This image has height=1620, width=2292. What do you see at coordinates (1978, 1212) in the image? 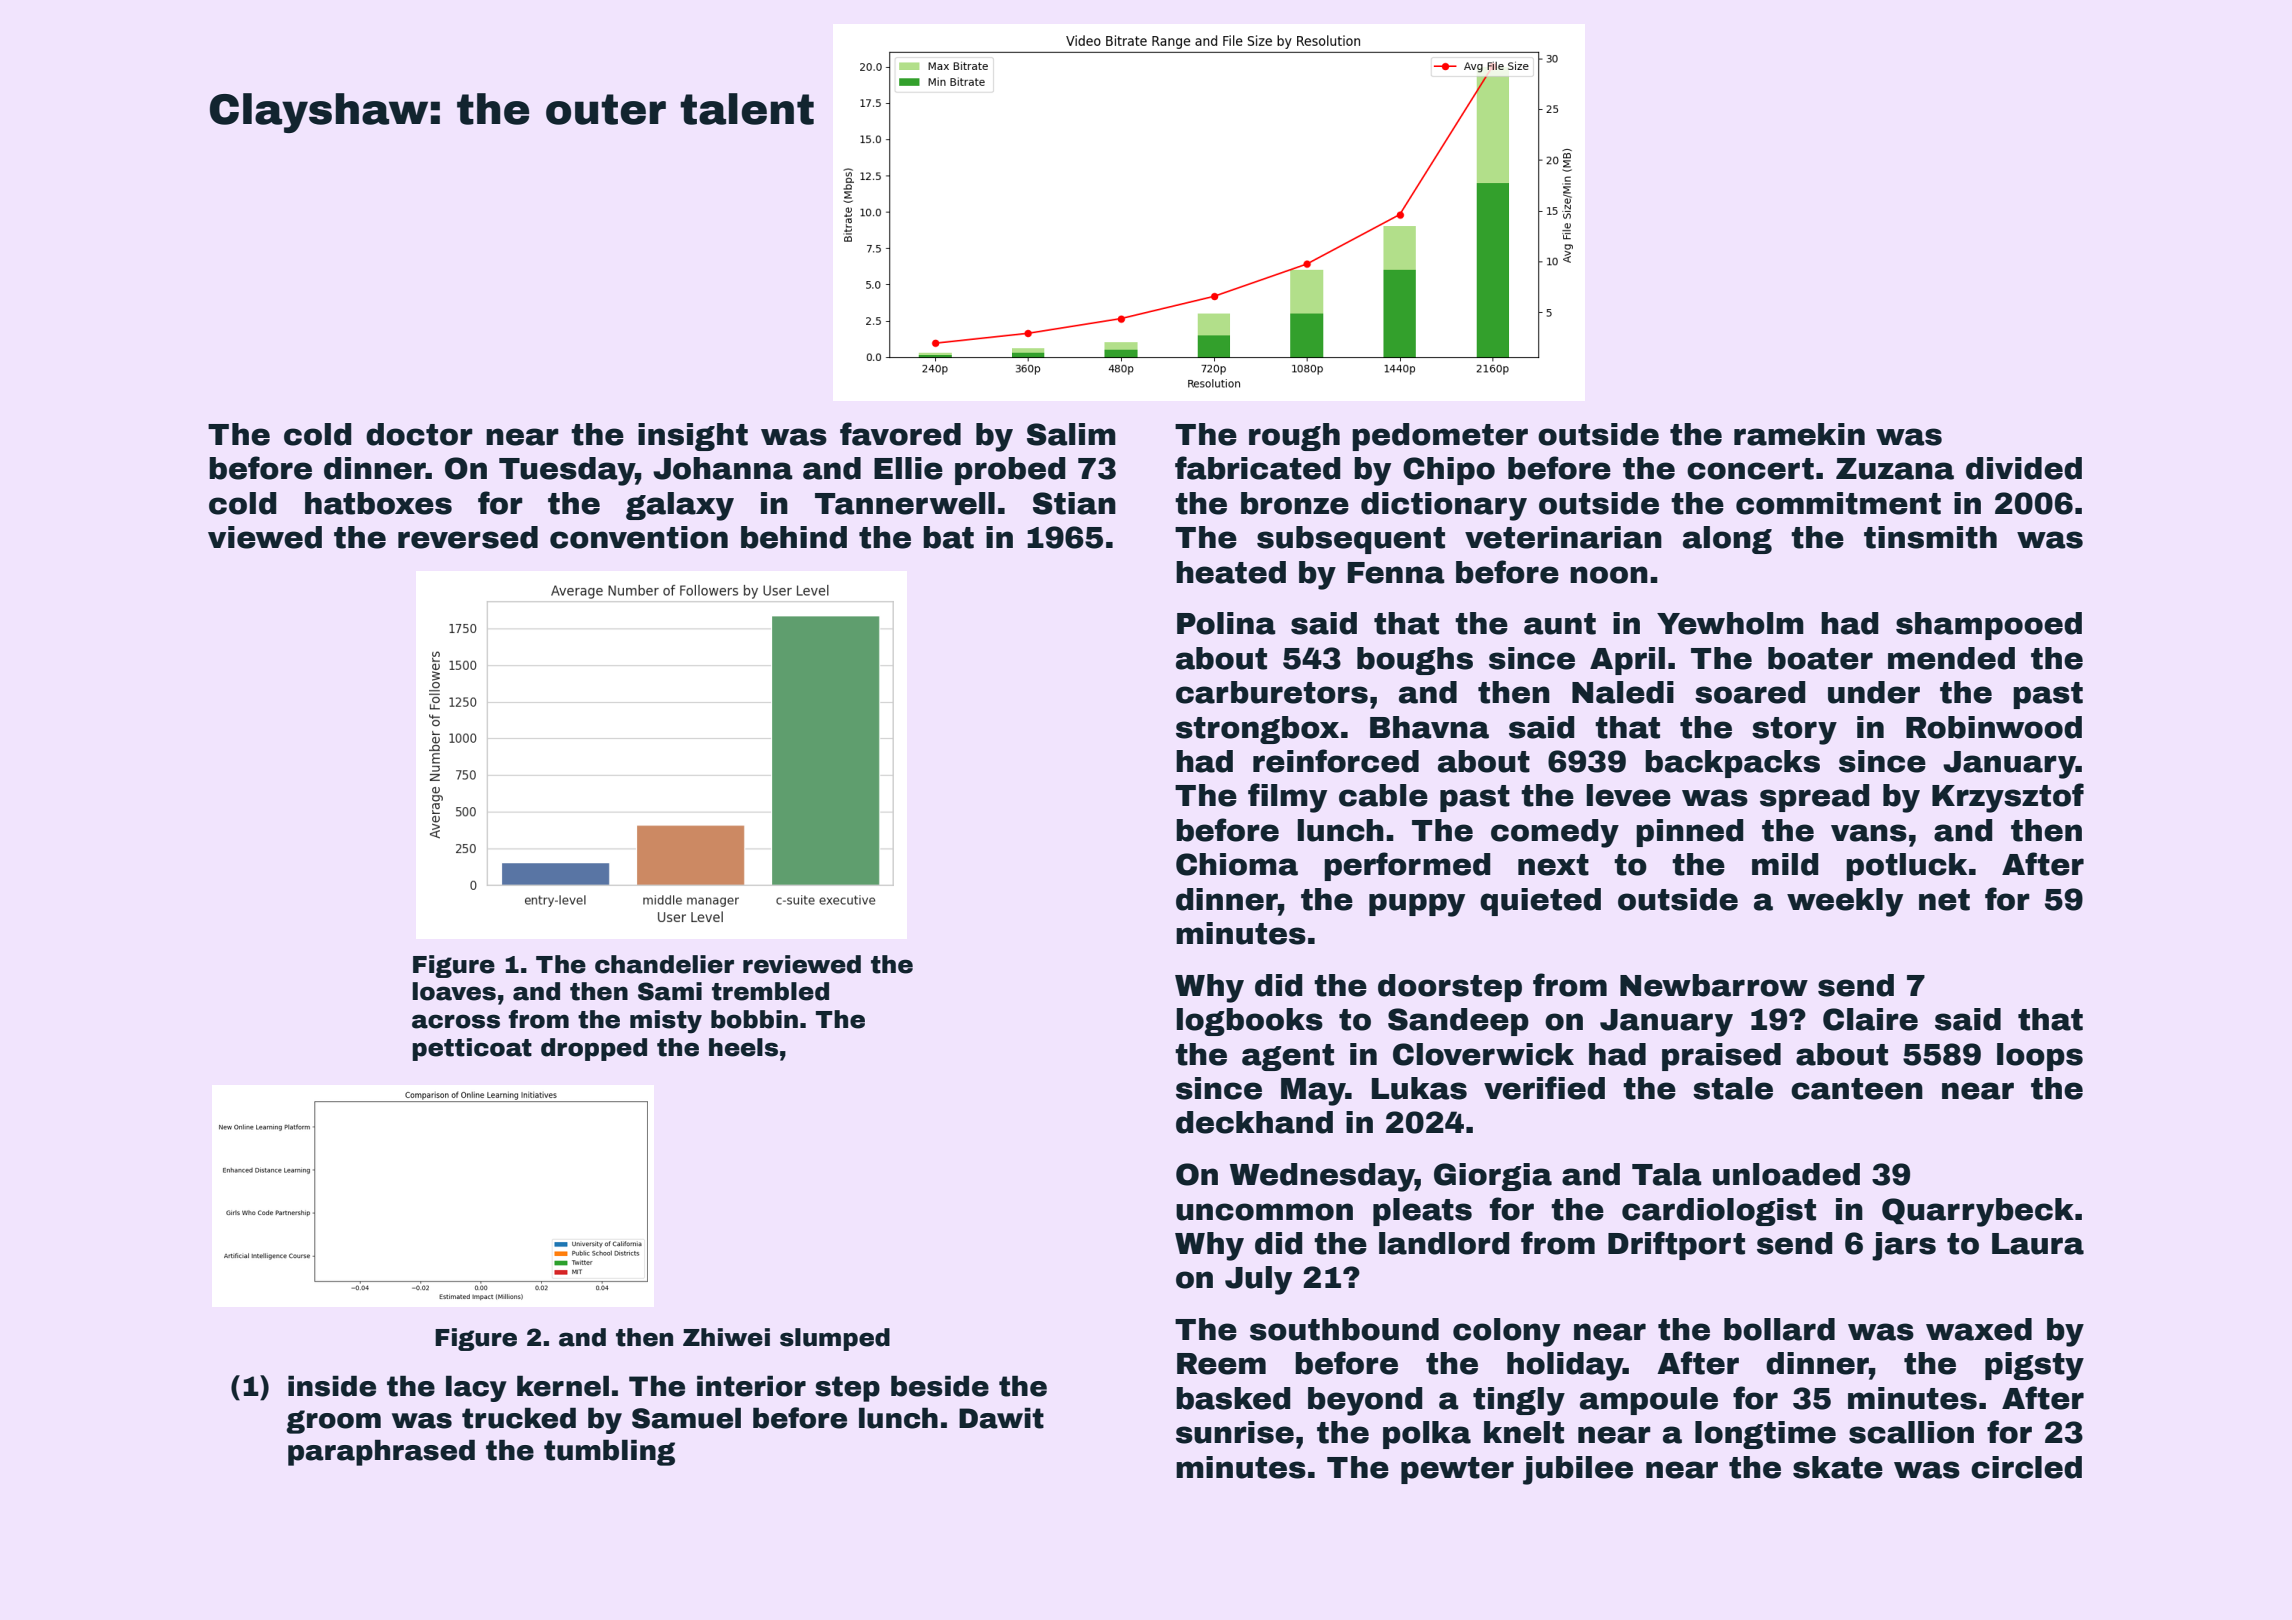
I see `Quarrybeck` at bounding box center [1978, 1212].
